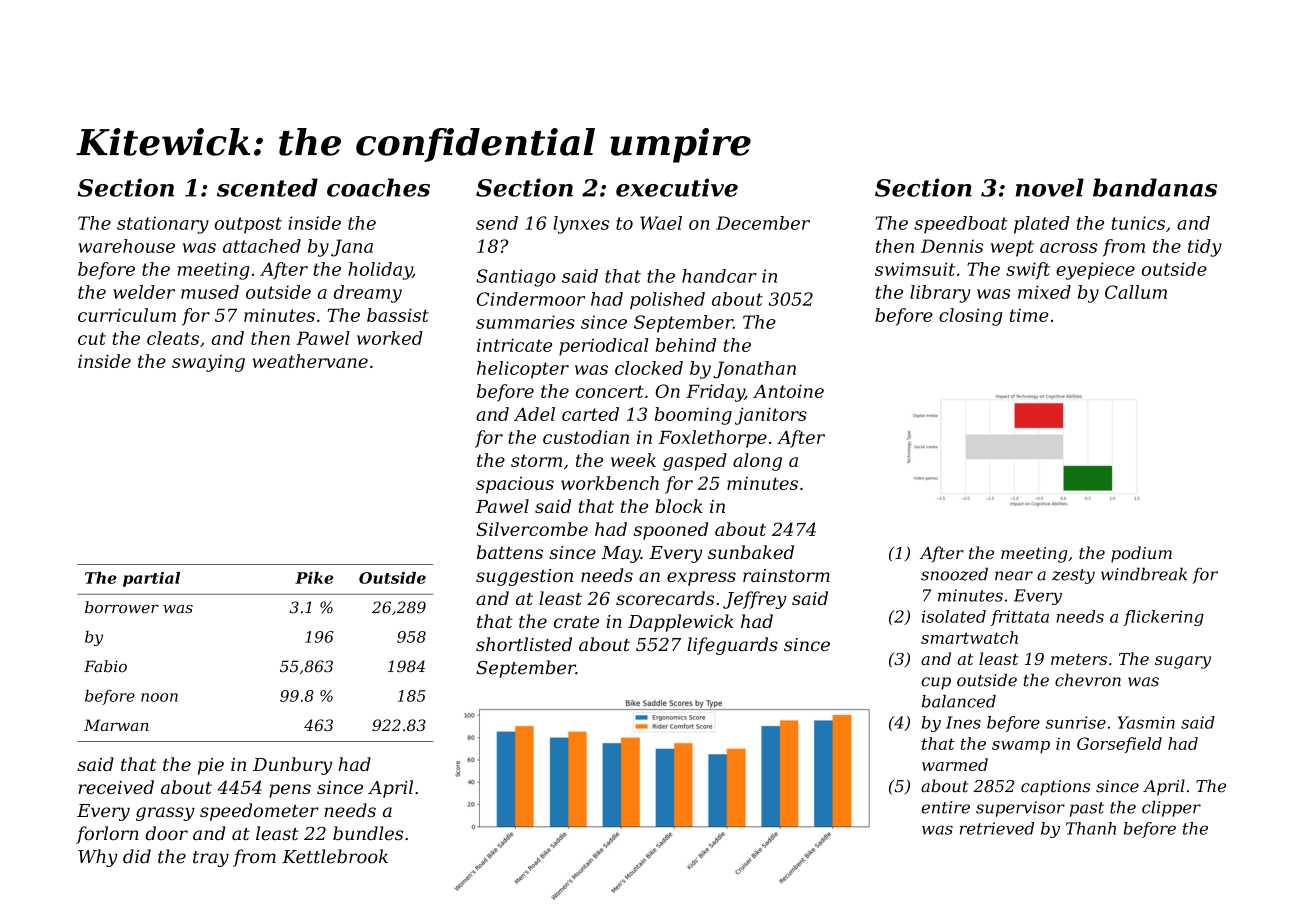  Describe the element at coordinates (1141, 554) in the image. I see `podium` at that location.
